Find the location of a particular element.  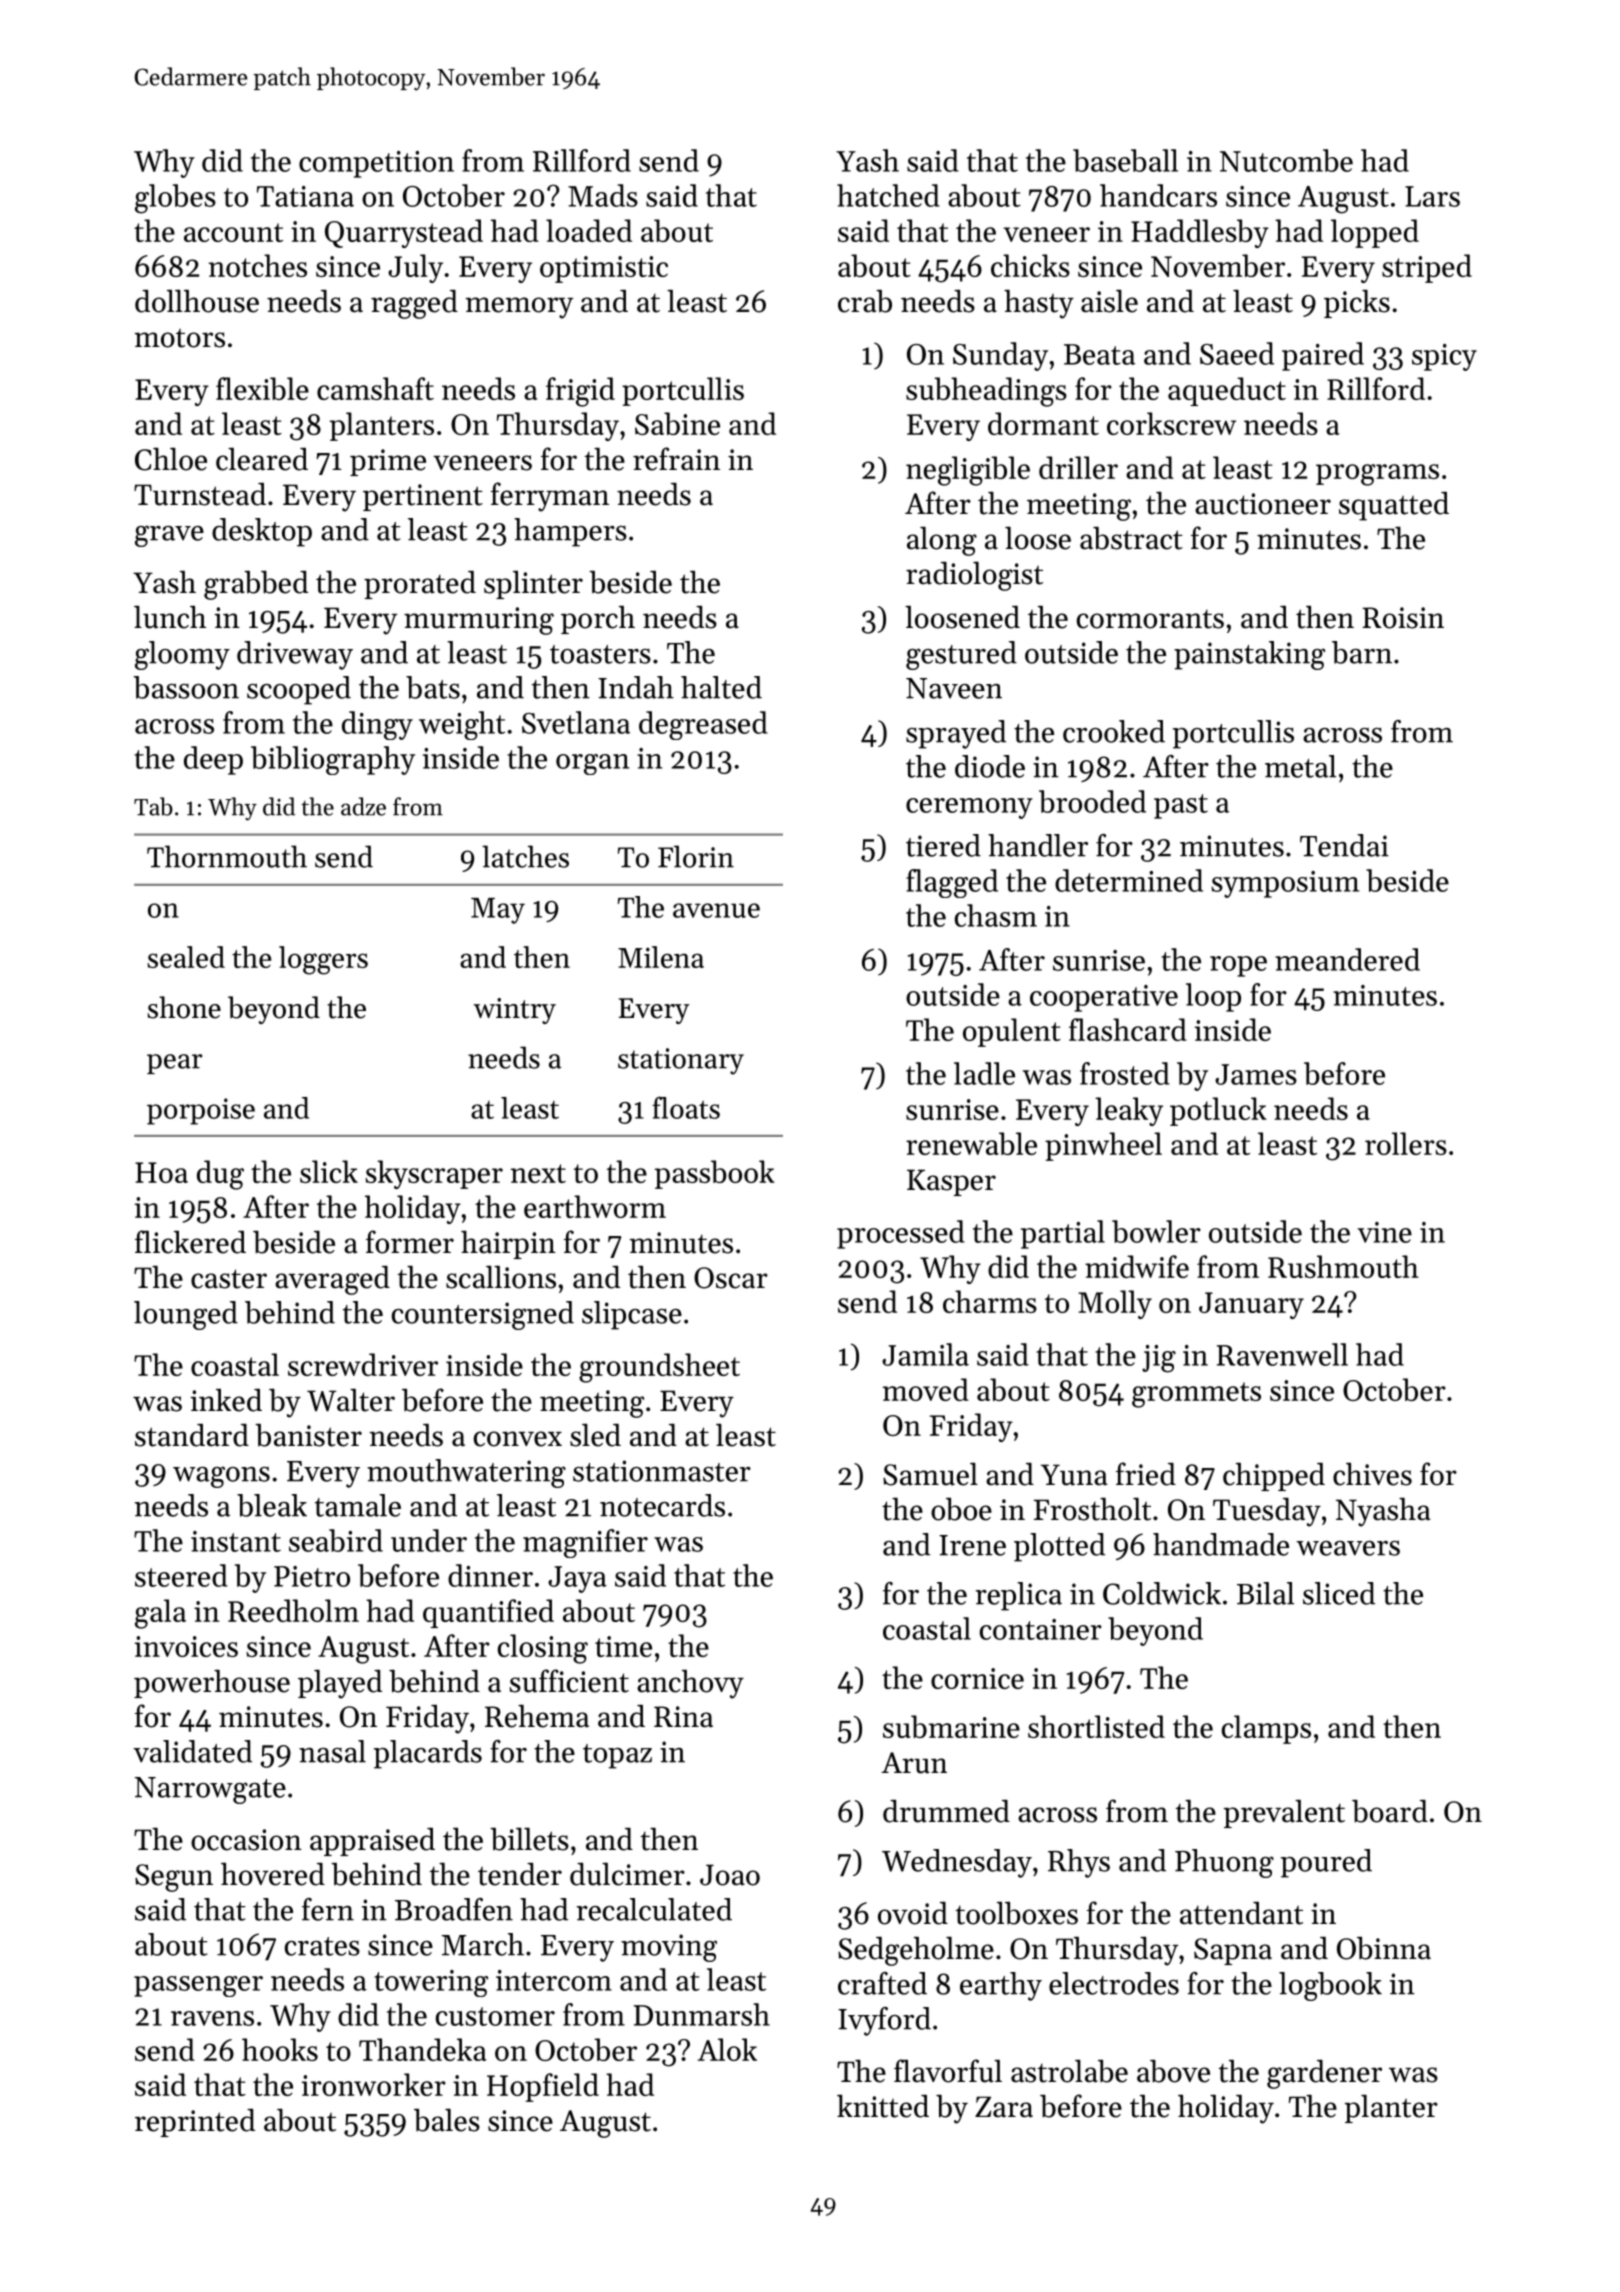

midwife is located at coordinates (1137, 1266).
